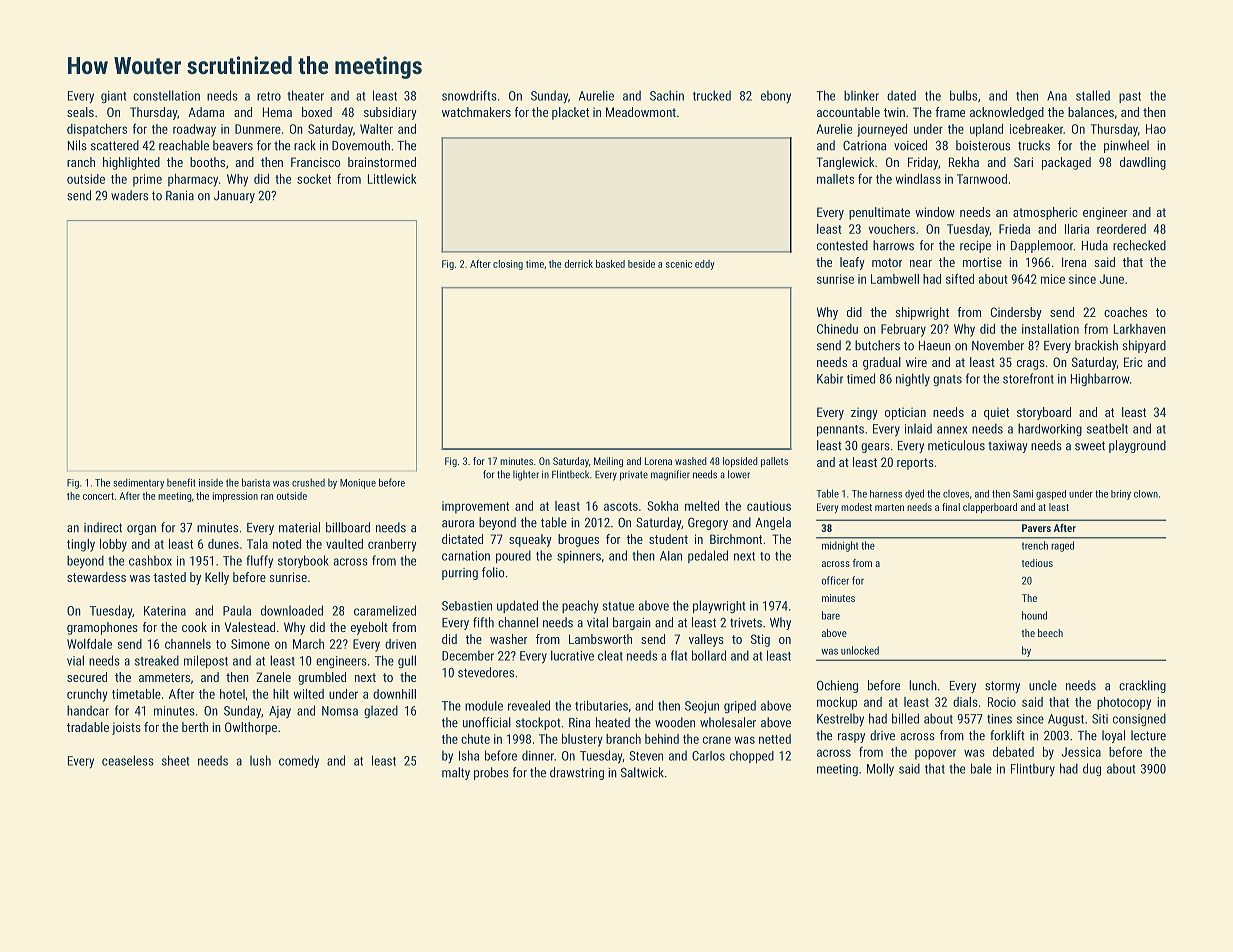 This page has width=1233, height=952. Describe the element at coordinates (237, 610) in the page. I see `Paula` at that location.
